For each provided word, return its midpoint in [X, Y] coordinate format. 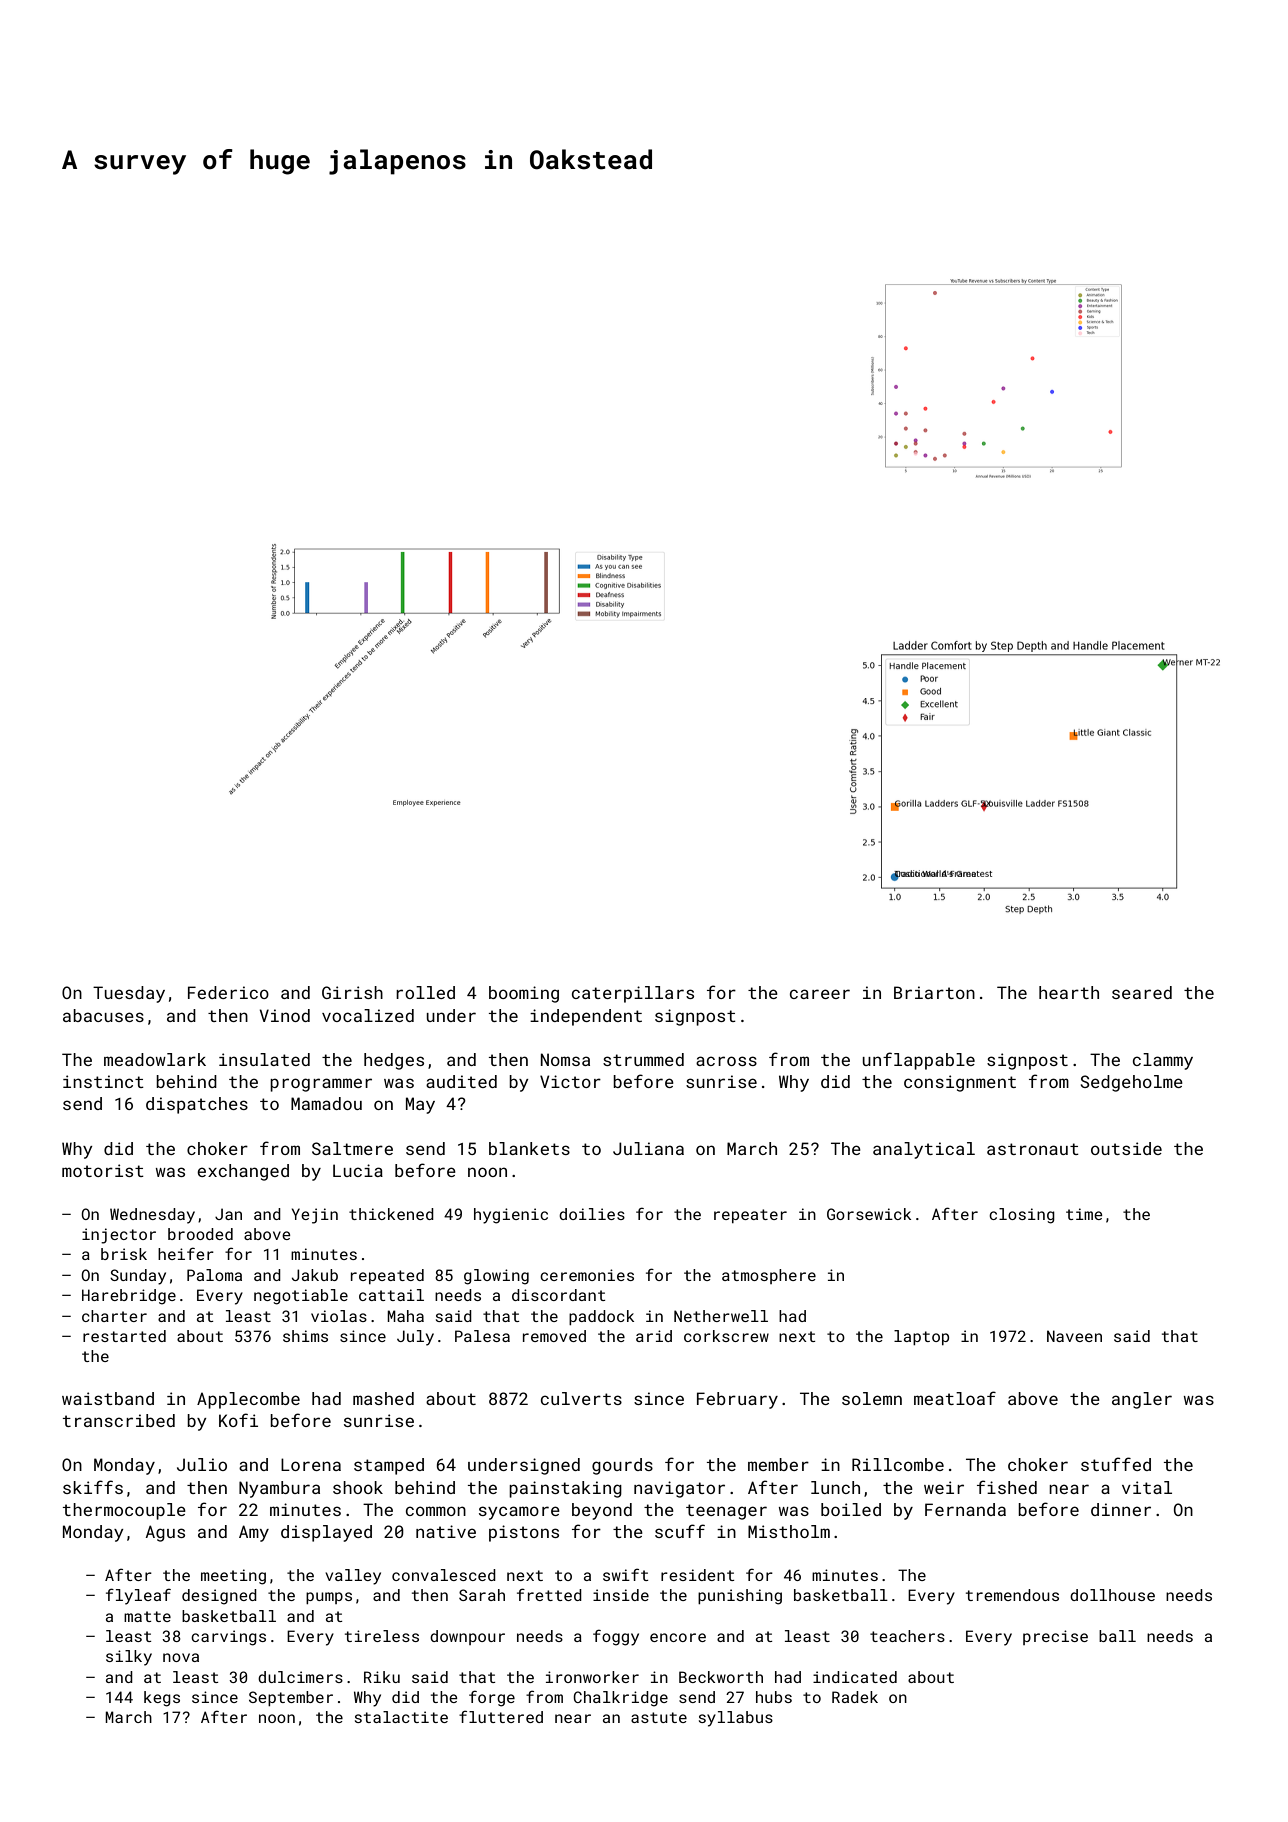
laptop [921, 1337]
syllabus [736, 1719]
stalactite [401, 1717]
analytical [924, 1150]
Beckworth [721, 1677]
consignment [960, 1083]
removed [554, 1336]
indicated [855, 1677]
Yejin [315, 1216]
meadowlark [155, 1059]
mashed [383, 1398]
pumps [329, 1598]
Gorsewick [869, 1214]
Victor [570, 1081]
